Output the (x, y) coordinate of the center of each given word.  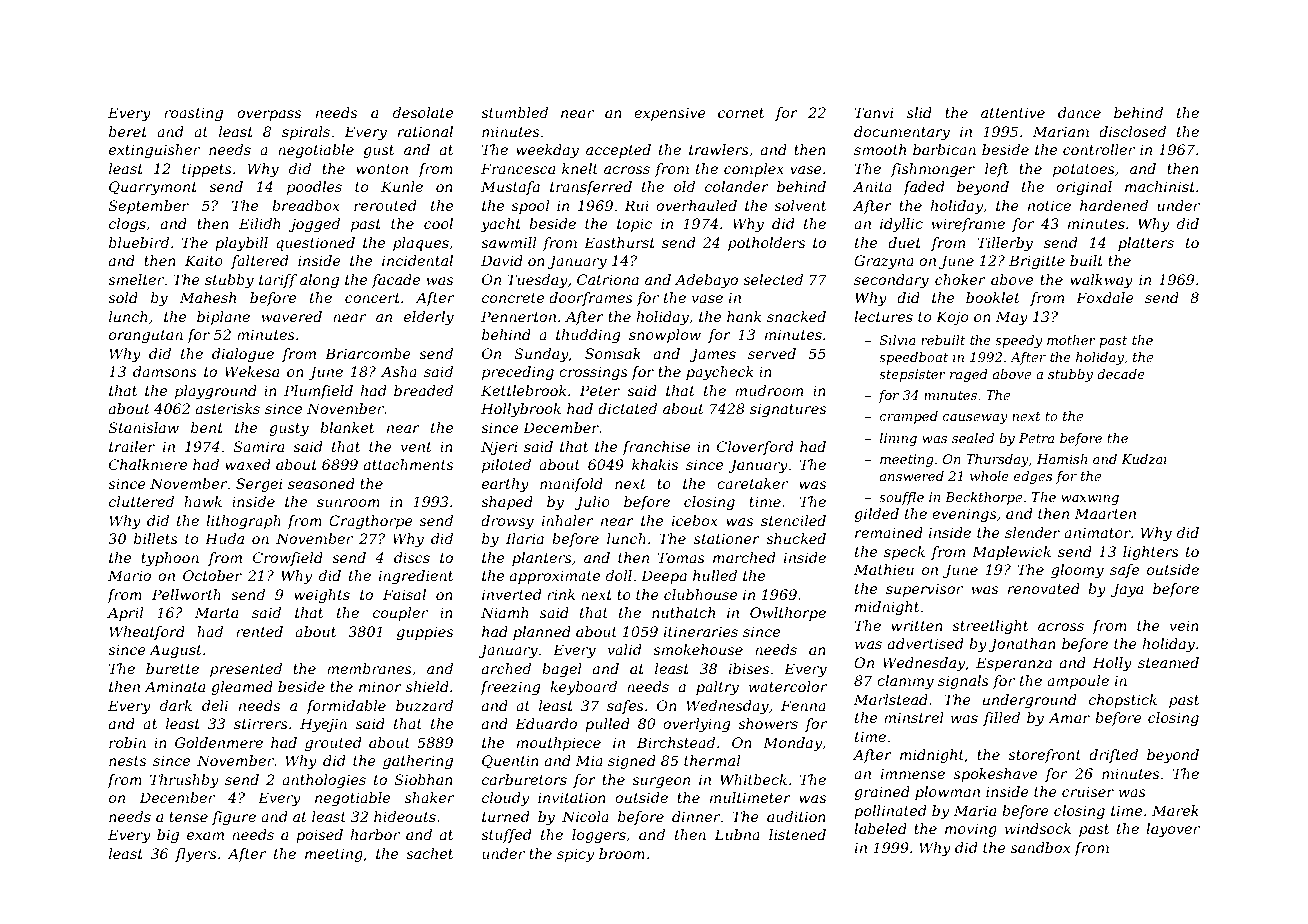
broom (622, 853)
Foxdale (1105, 297)
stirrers (261, 723)
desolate (423, 112)
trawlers (719, 149)
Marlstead (891, 699)
